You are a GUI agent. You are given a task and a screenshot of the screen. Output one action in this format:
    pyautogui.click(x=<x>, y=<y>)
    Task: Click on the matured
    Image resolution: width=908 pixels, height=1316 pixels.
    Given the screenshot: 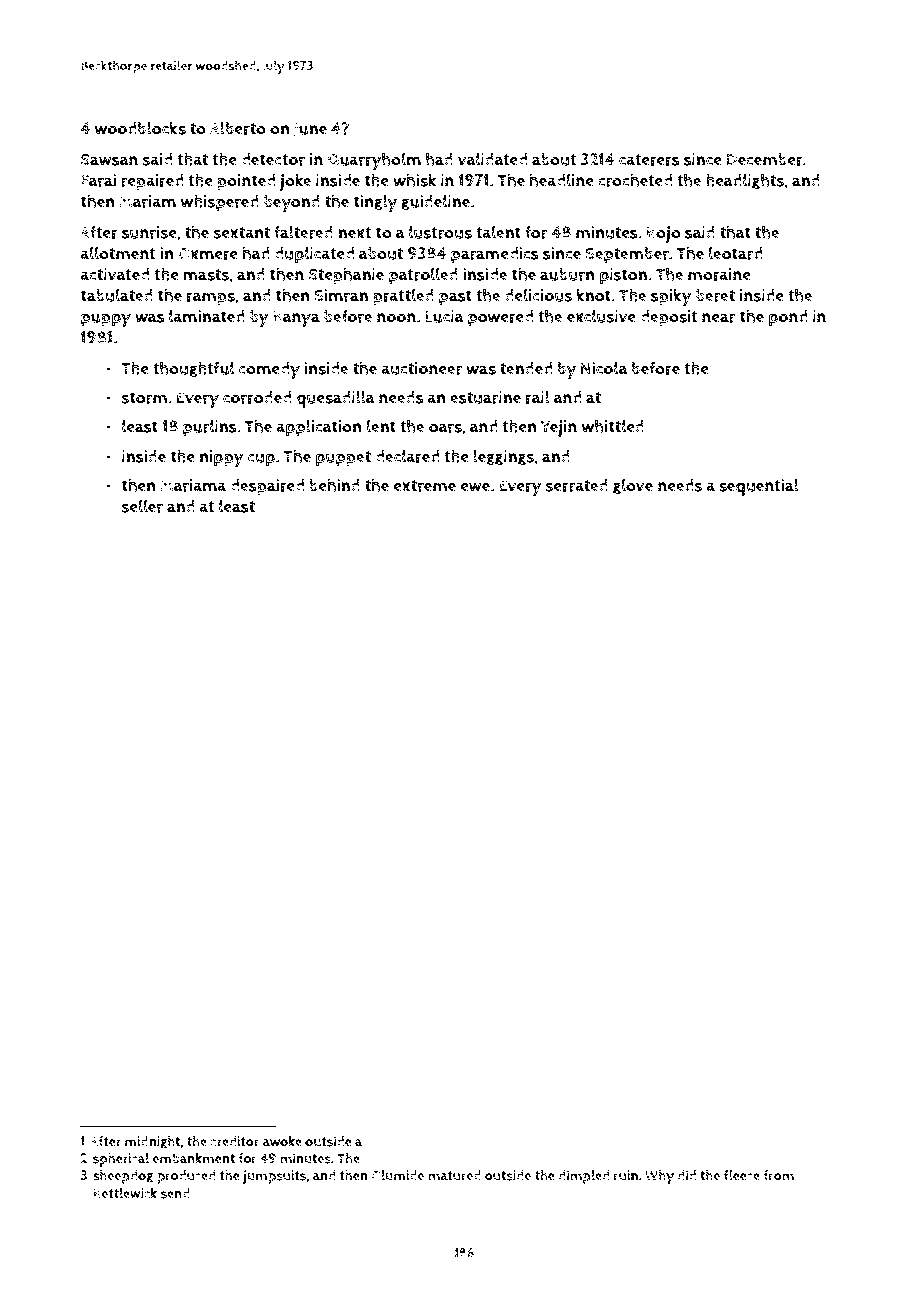 What is the action you would take?
    pyautogui.click(x=454, y=1175)
